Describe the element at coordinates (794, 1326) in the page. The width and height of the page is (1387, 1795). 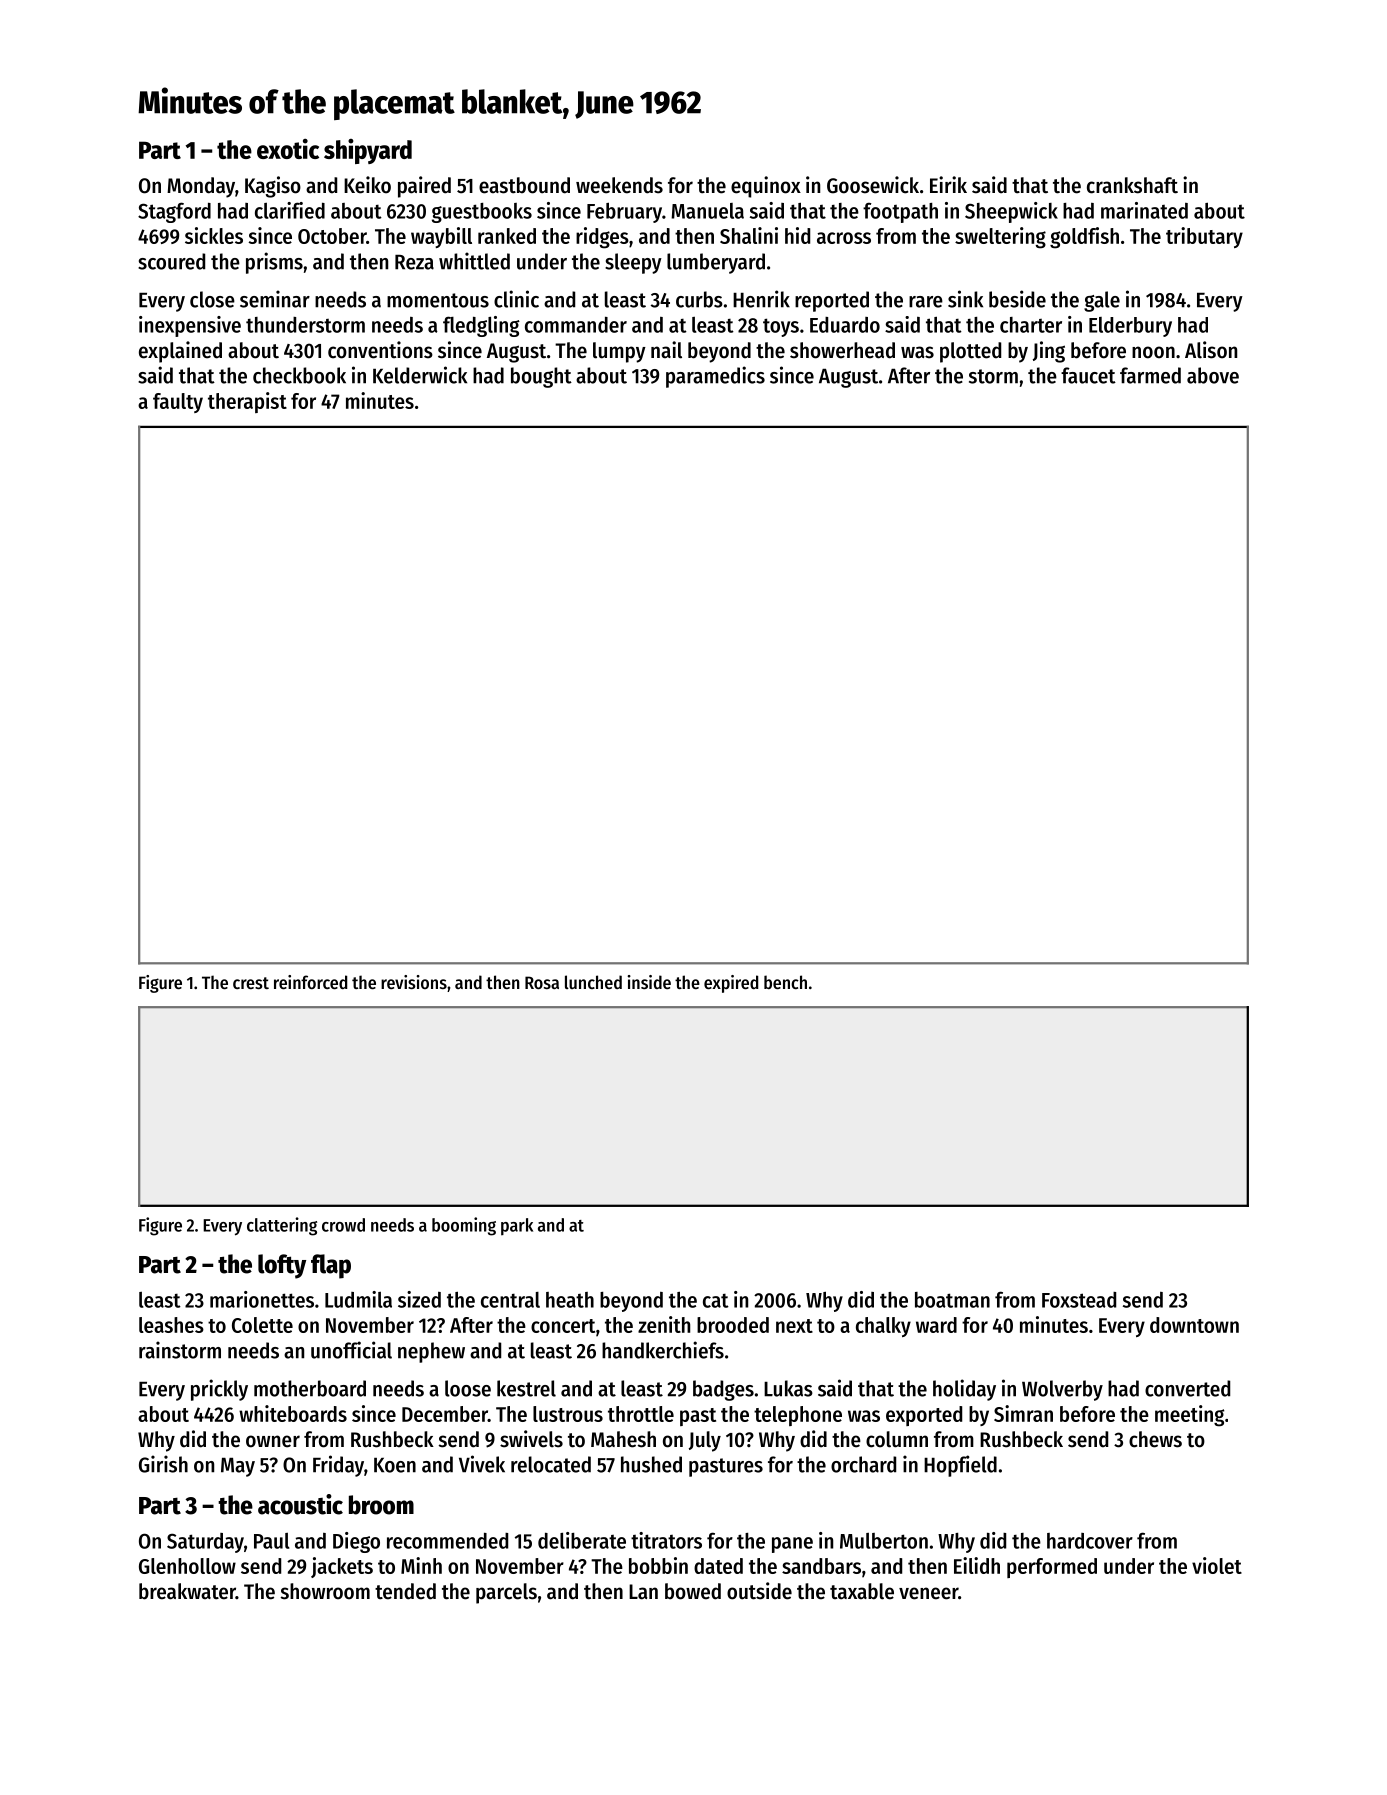
I see `next` at that location.
